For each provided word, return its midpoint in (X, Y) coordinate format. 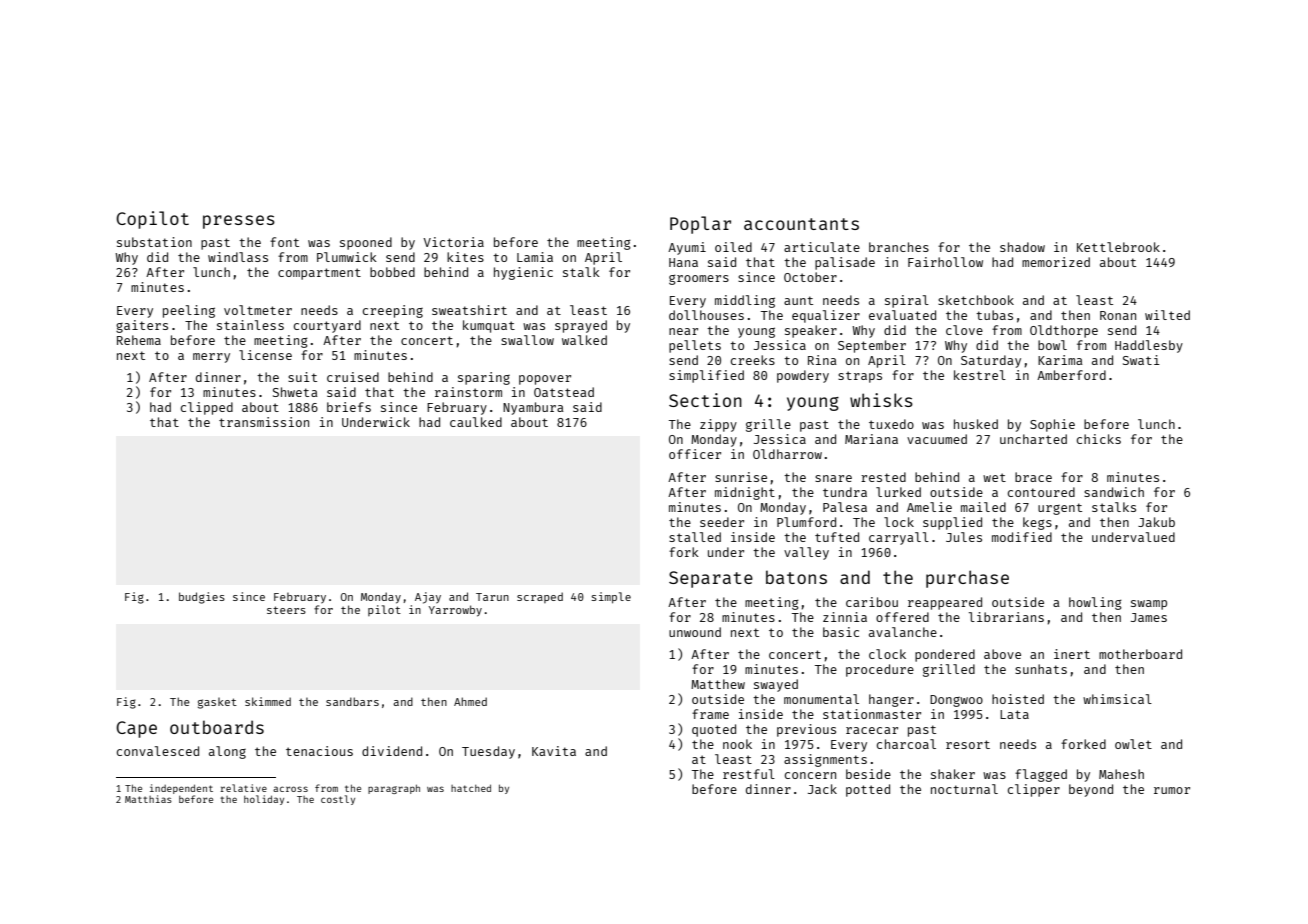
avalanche (903, 632)
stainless (250, 325)
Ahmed (470, 701)
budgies (202, 598)
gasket (217, 703)
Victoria (453, 242)
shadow (1022, 247)
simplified (706, 376)
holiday (264, 800)
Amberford (1071, 375)
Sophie (1052, 425)
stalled (695, 537)
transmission (264, 422)
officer (695, 454)
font (284, 242)
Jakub (1156, 522)
